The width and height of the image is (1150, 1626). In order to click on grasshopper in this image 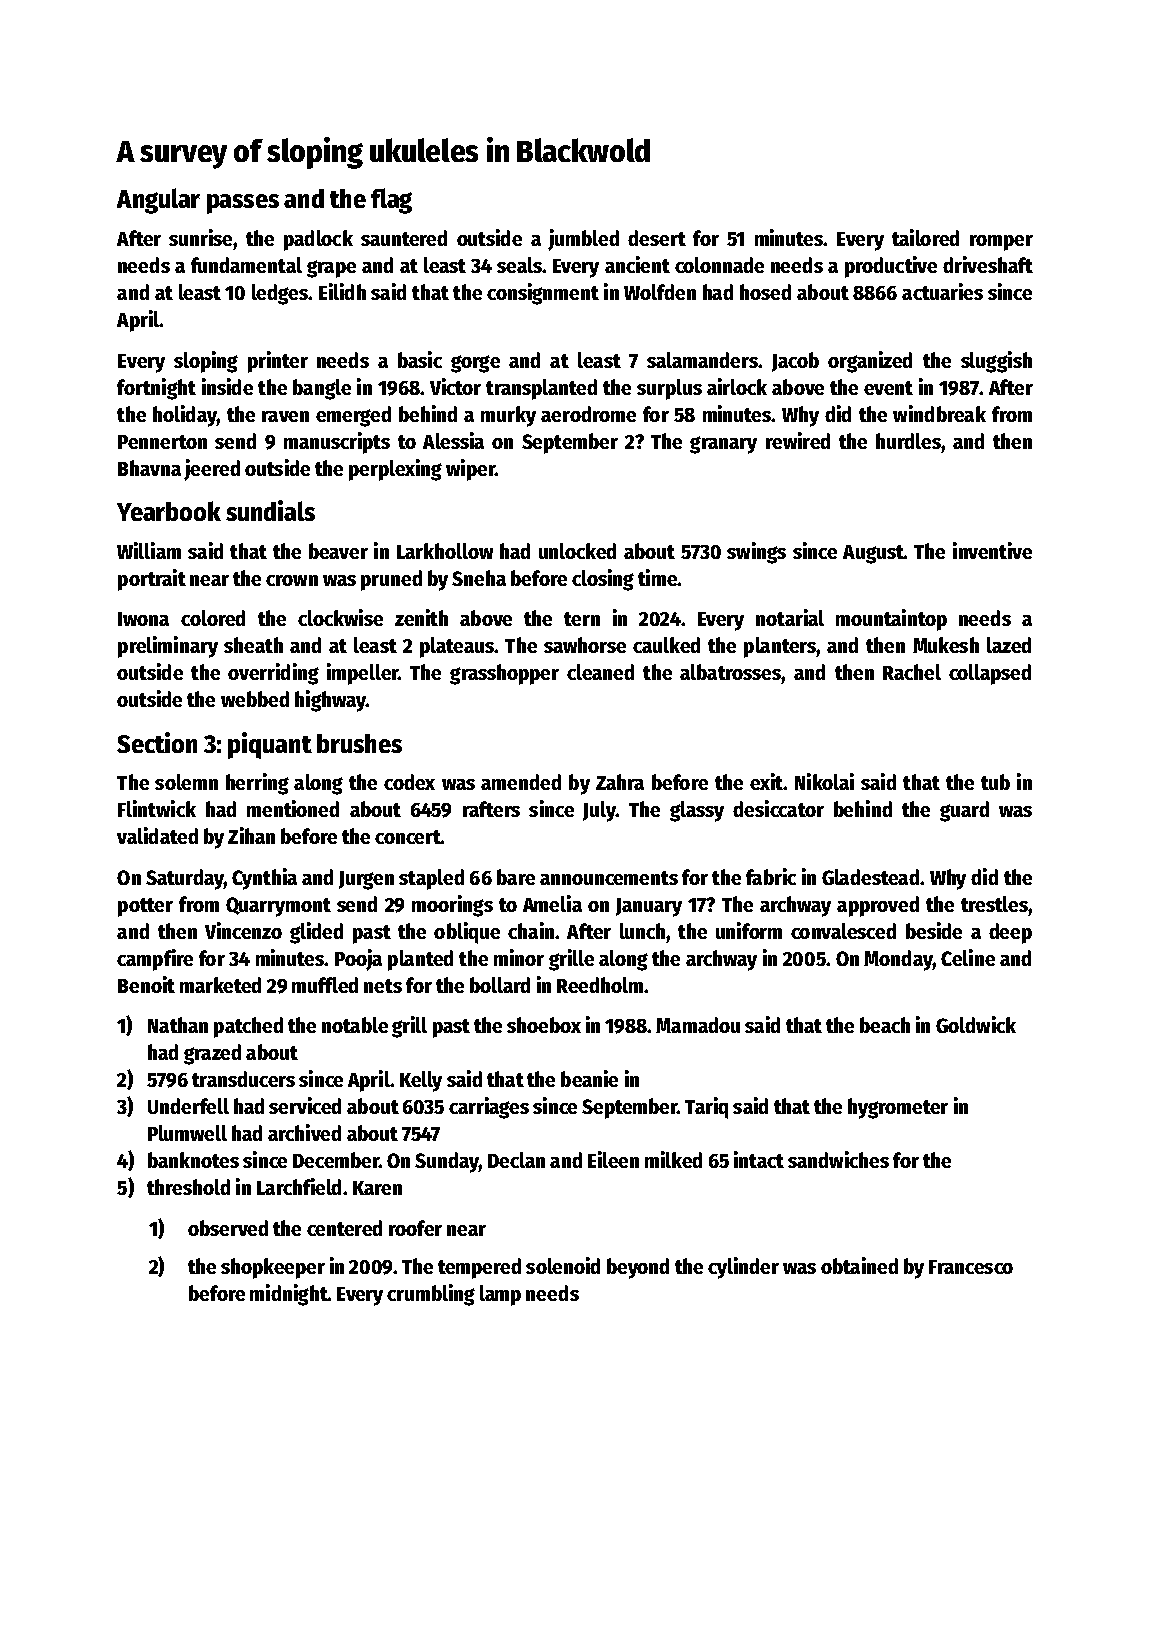, I will do `click(504, 674)`.
